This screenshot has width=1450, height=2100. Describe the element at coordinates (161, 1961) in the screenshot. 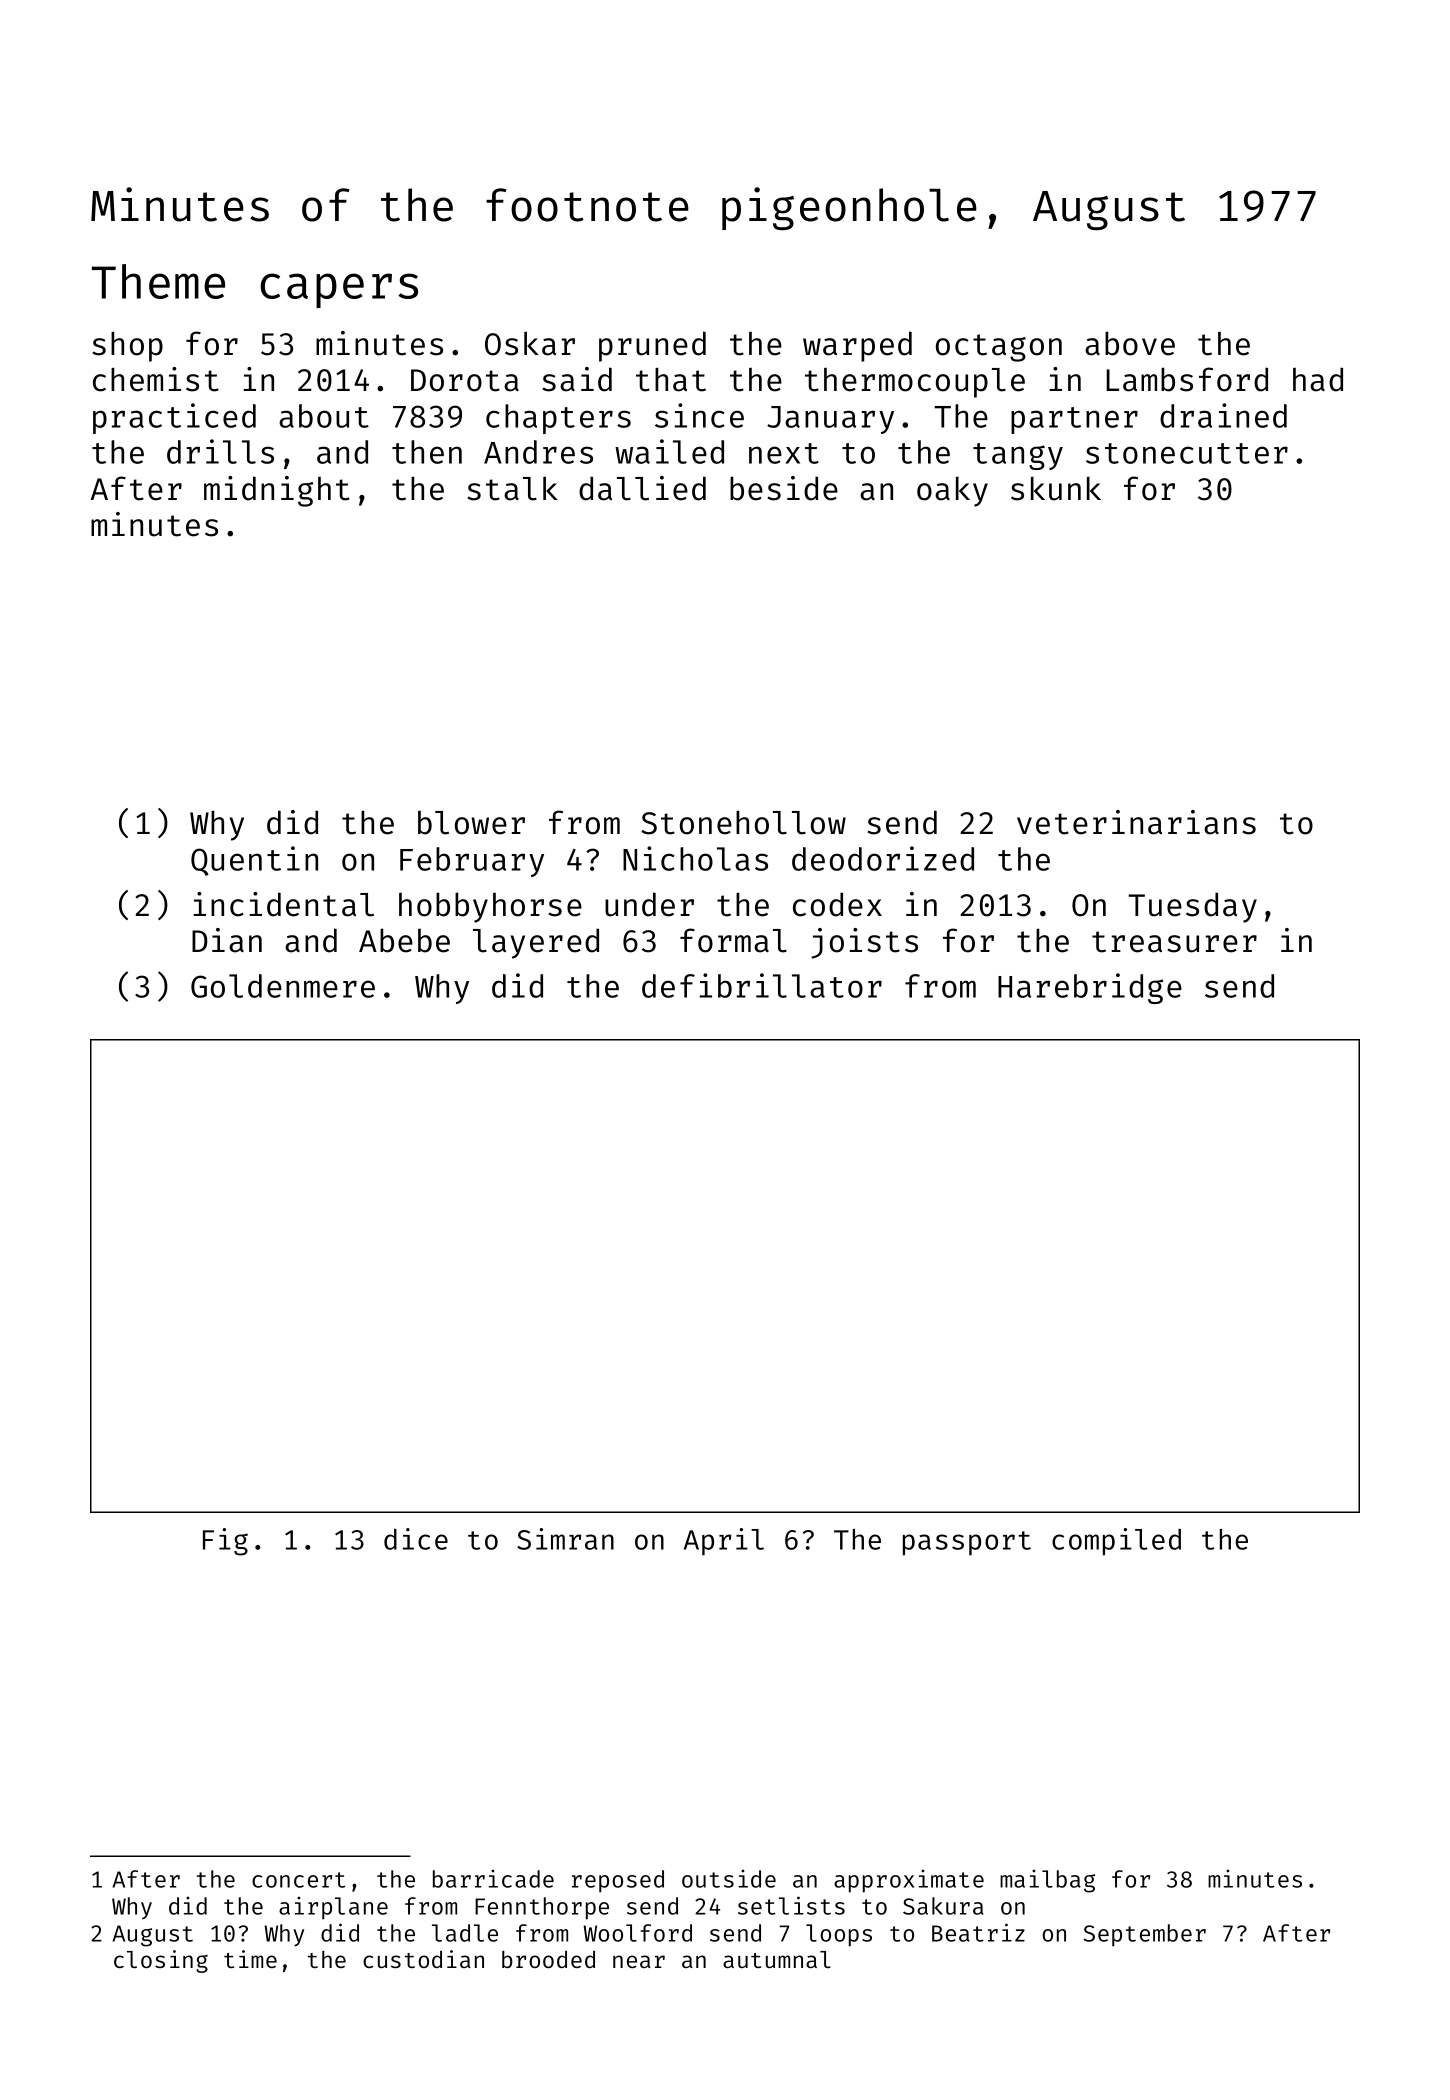

I see `closing` at that location.
